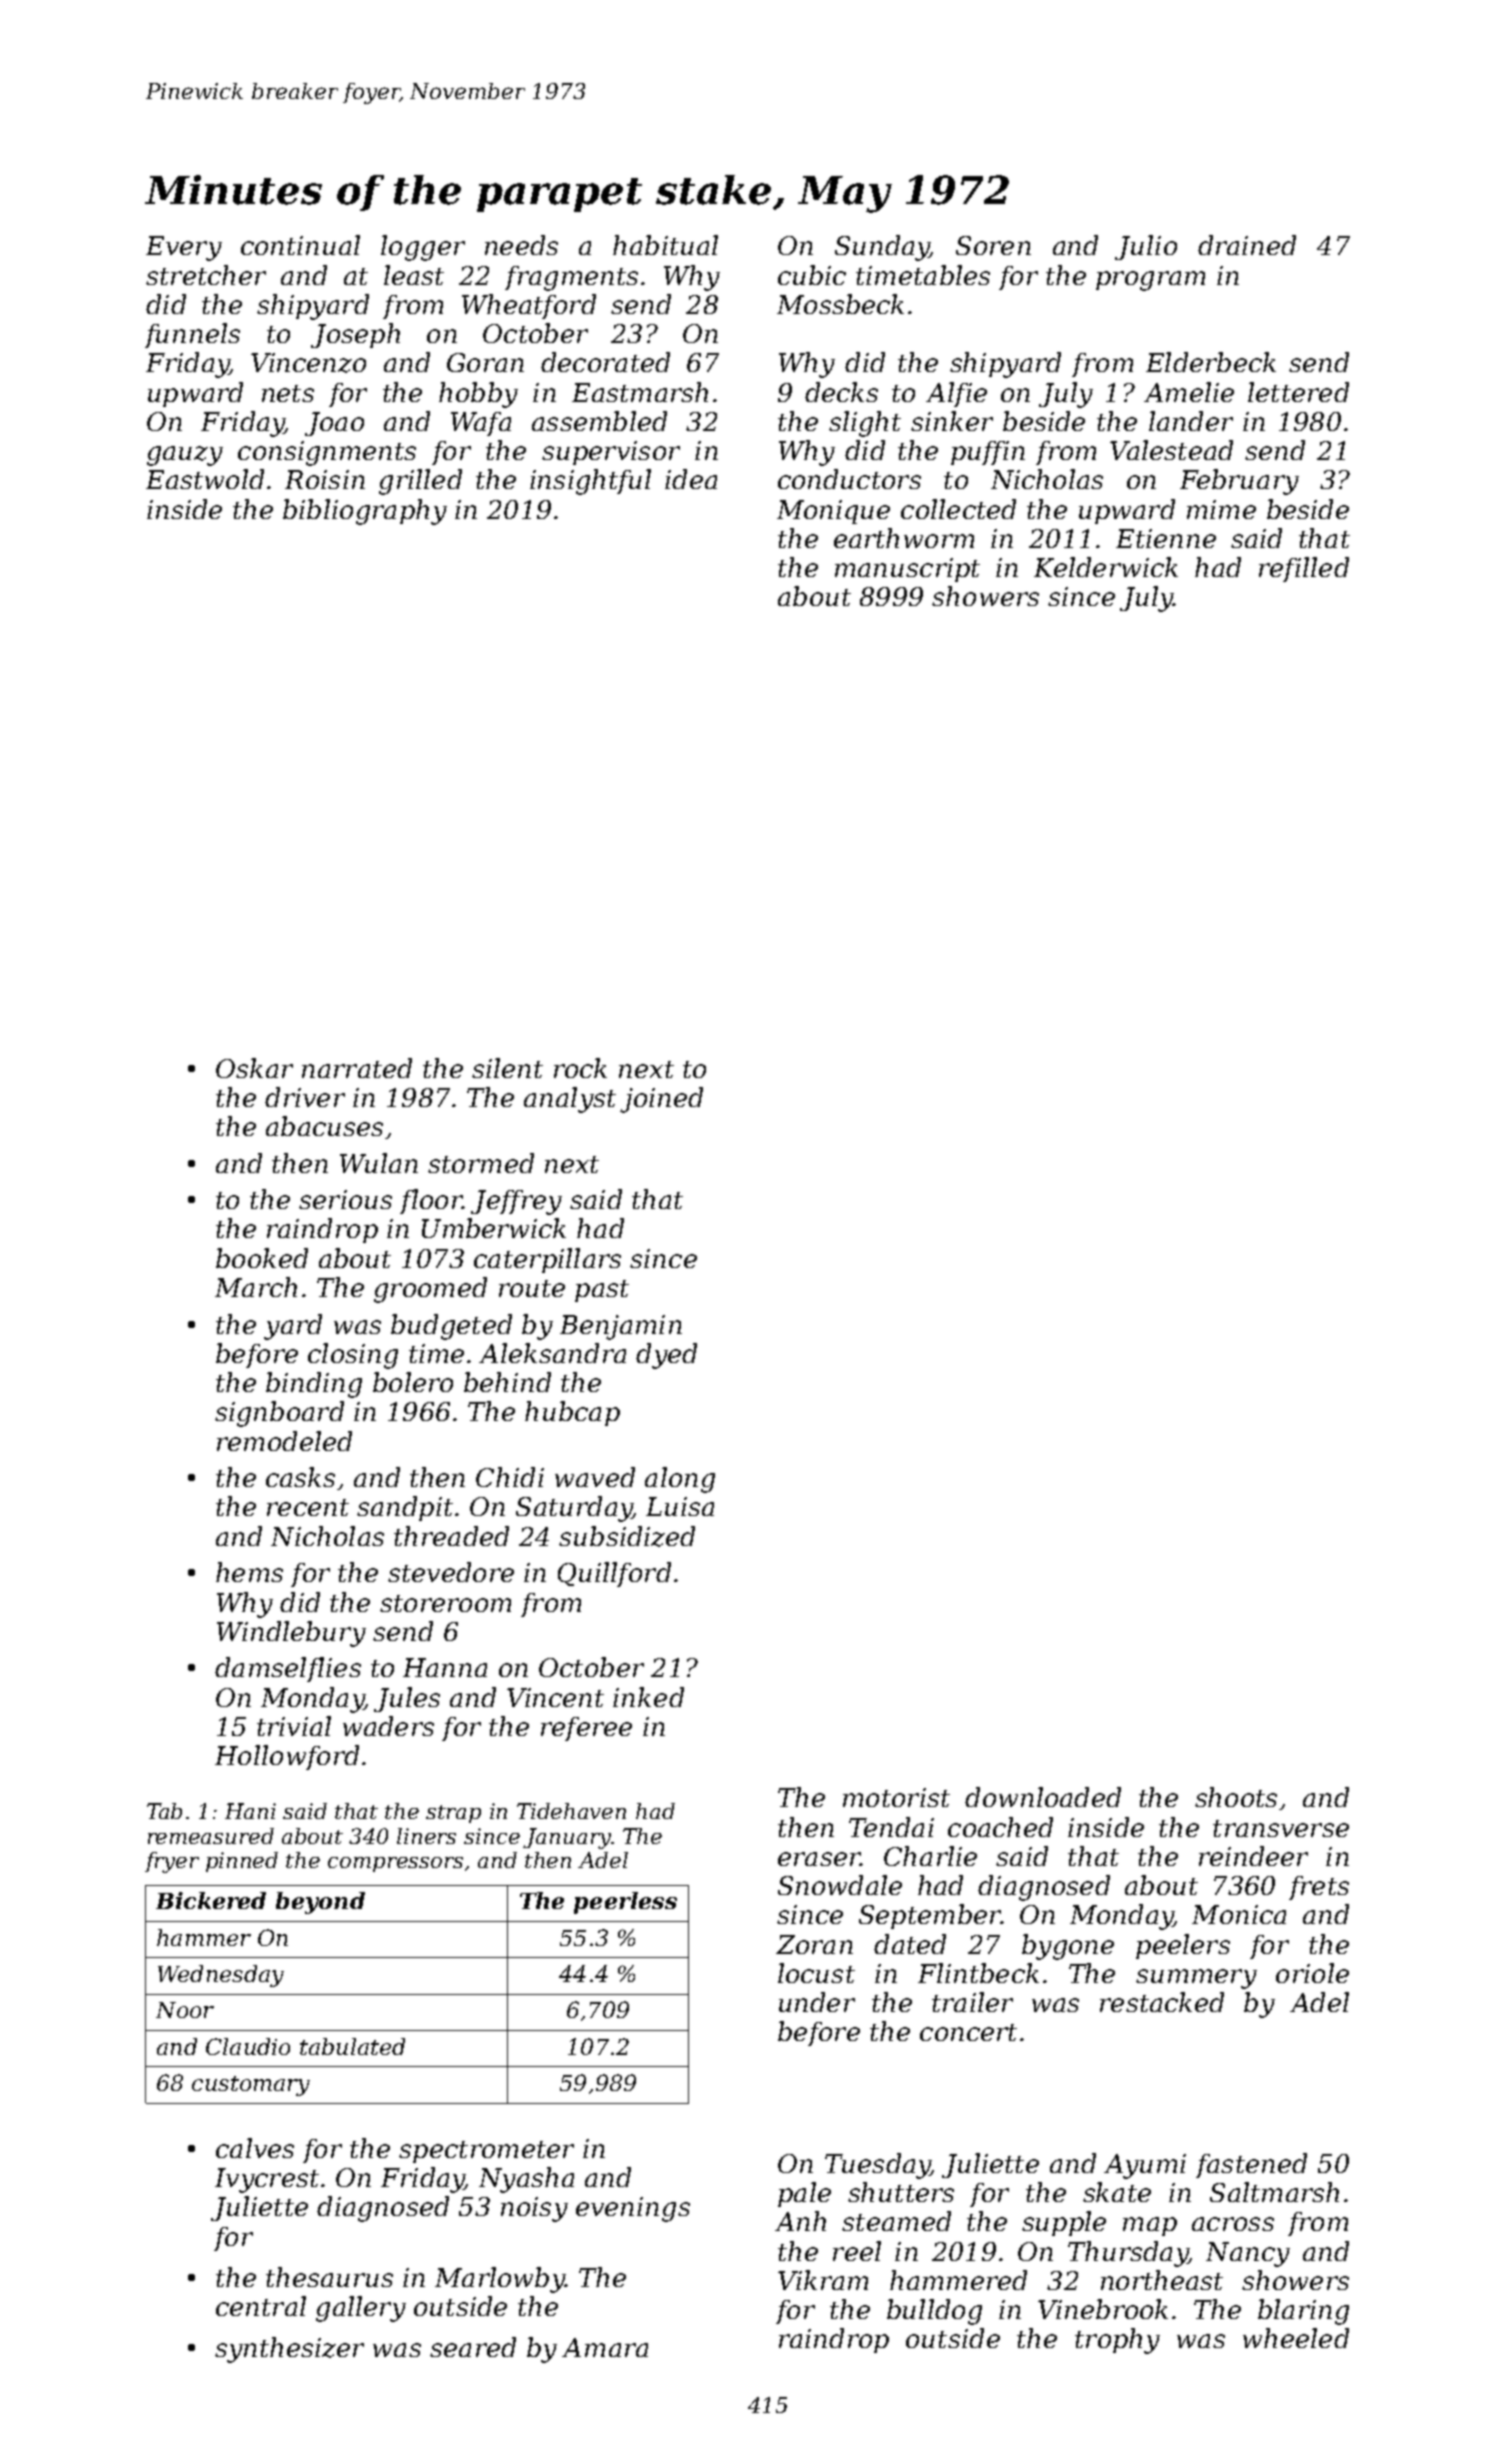 The image size is (1496, 2464). I want to click on drained, so click(1247, 245).
